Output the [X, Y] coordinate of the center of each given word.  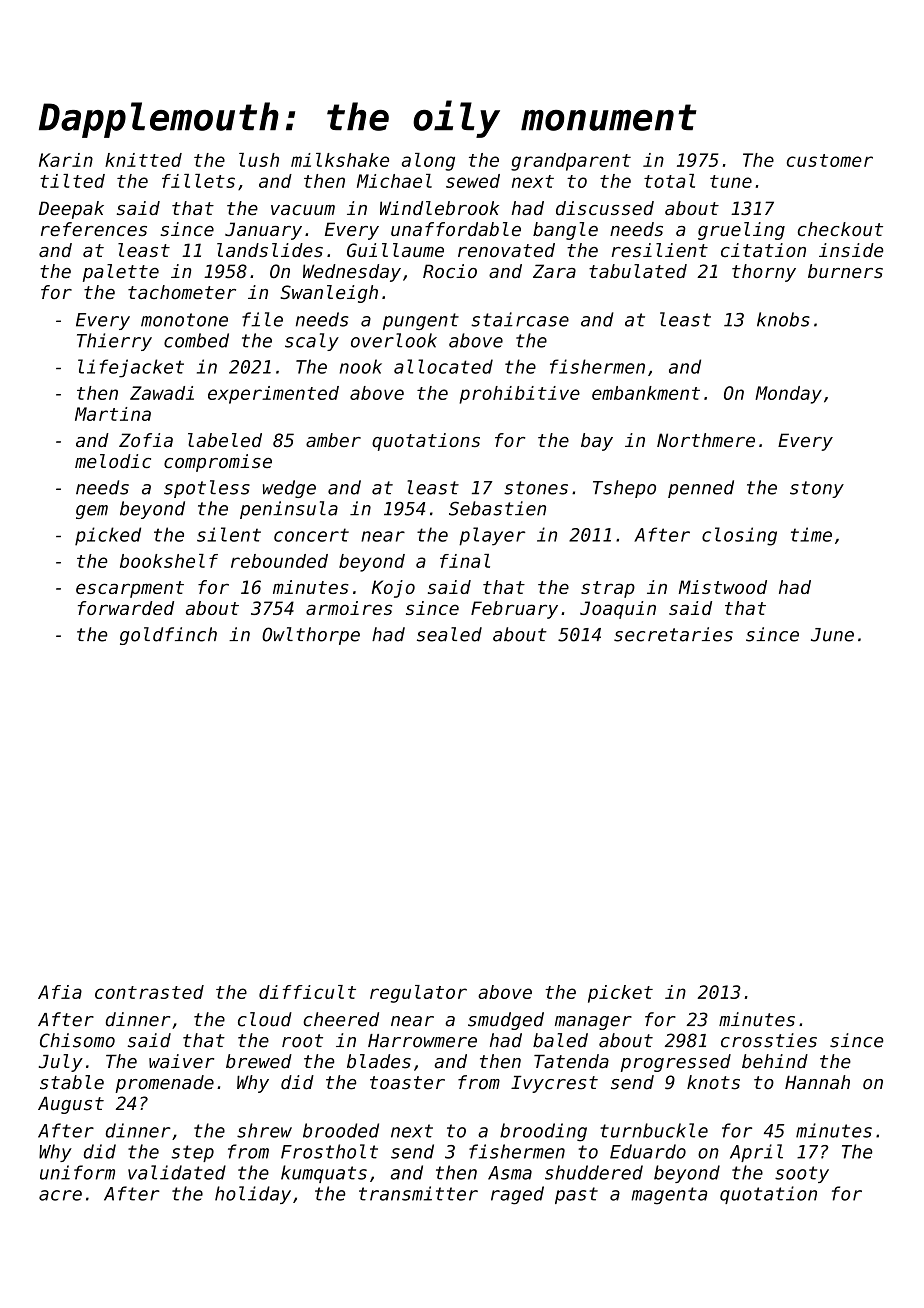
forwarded [126, 608]
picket [620, 994]
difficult [307, 992]
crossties [769, 1040]
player [492, 536]
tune [731, 181]
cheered [341, 1019]
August [71, 1105]
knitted [143, 160]
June [832, 635]
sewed [473, 181]
